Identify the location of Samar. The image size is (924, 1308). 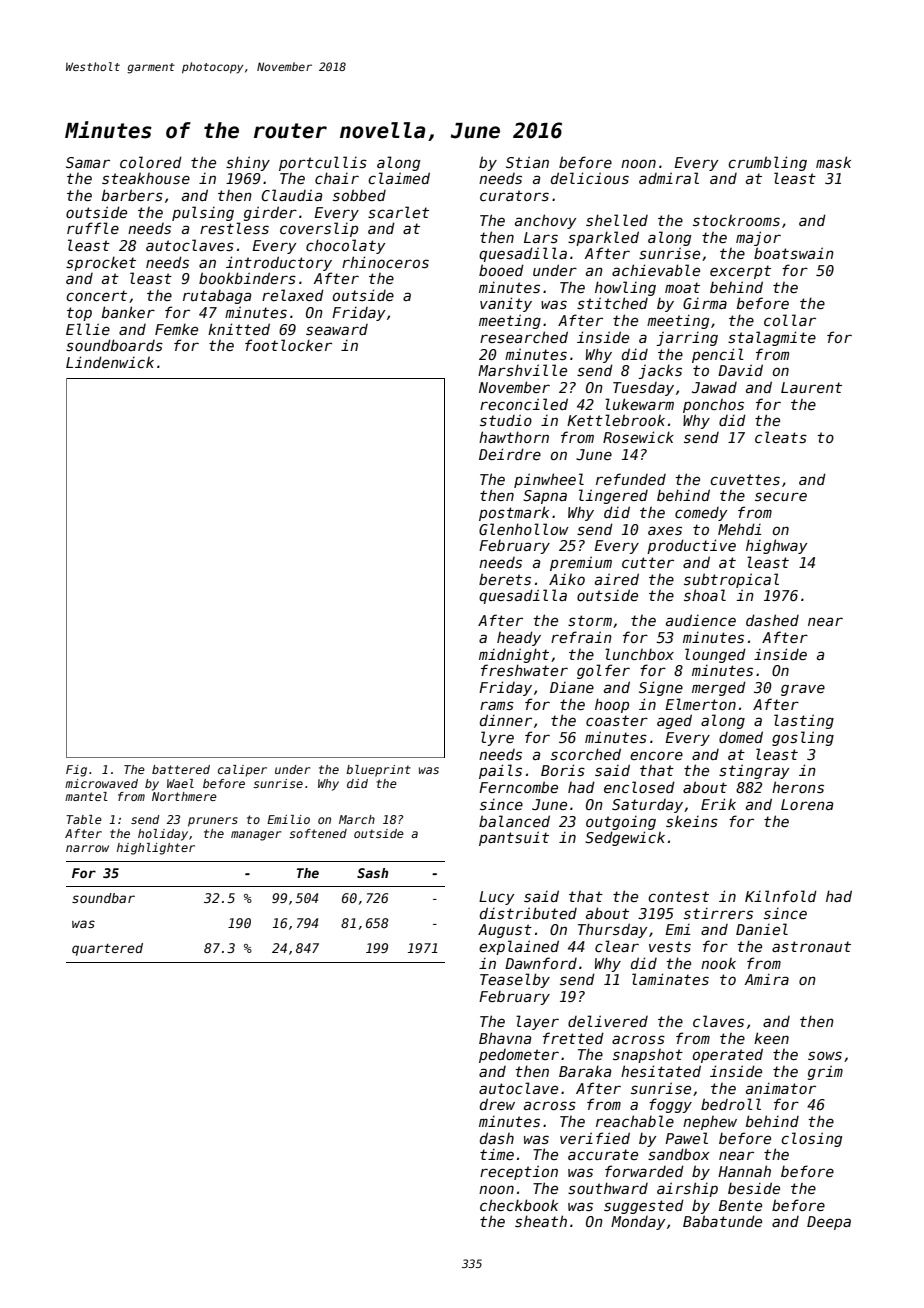
(88, 162).
